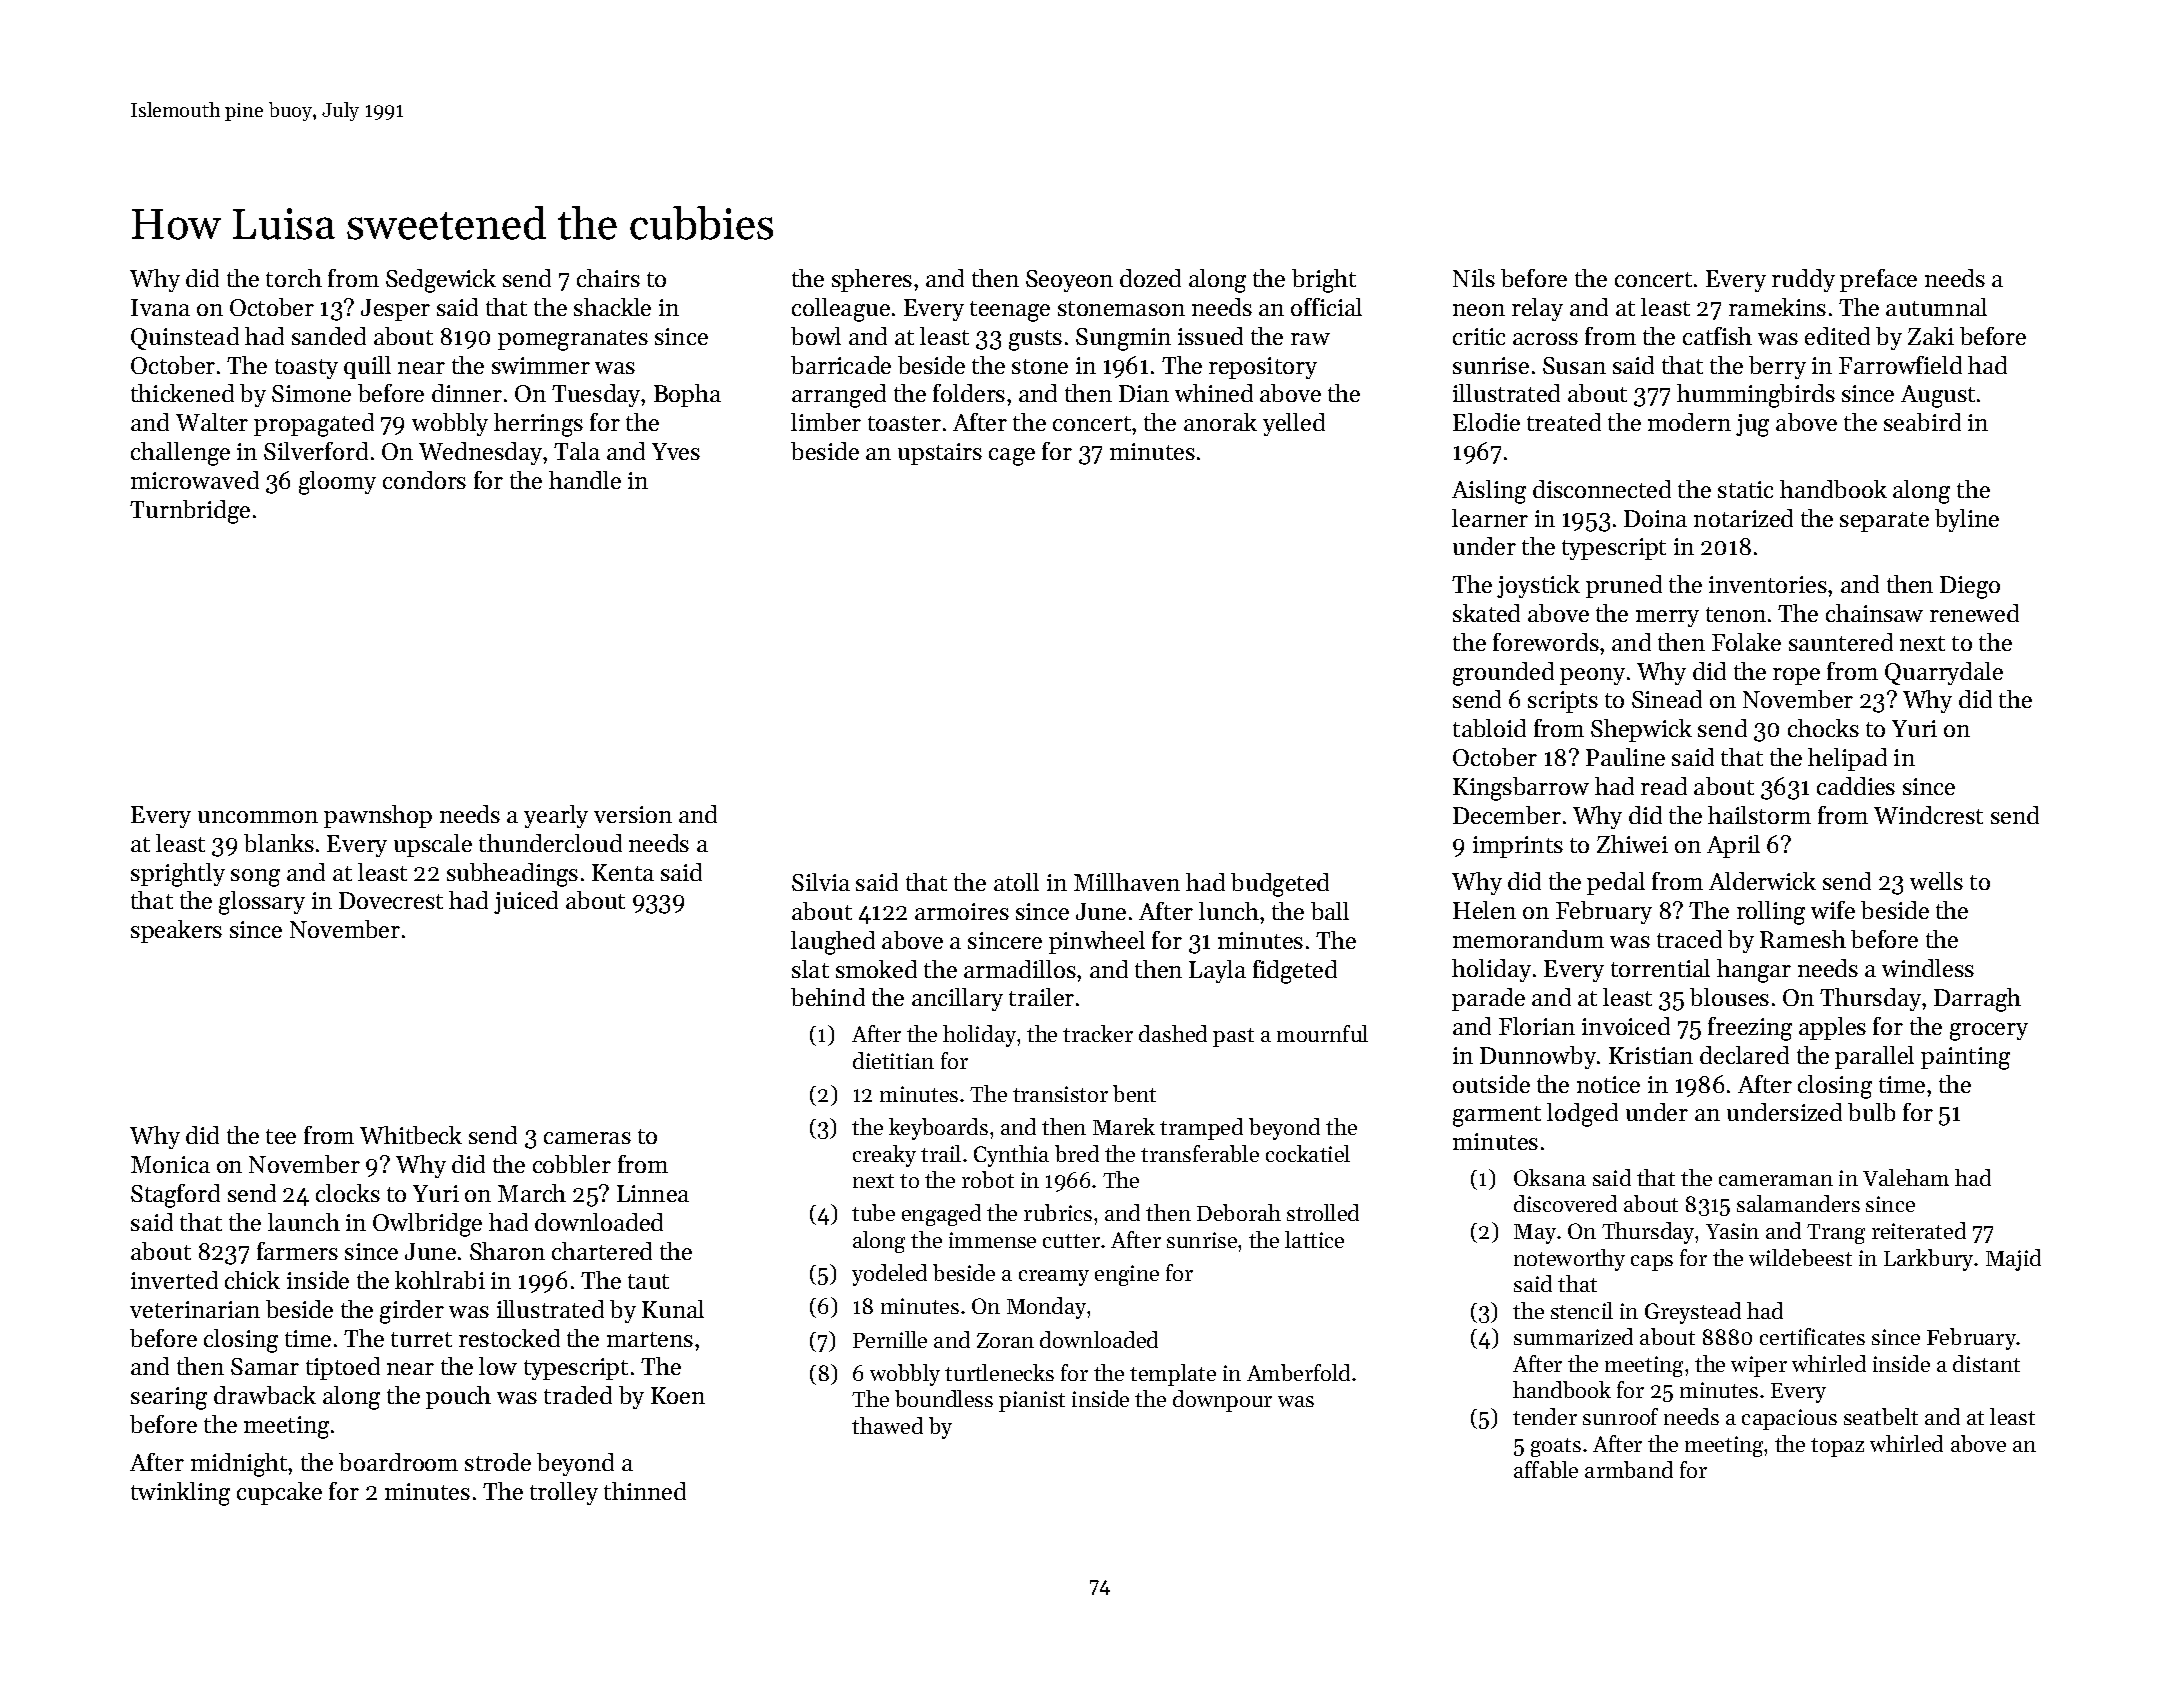 The height and width of the document is (1683, 2178). What do you see at coordinates (1625, 757) in the document?
I see `Pauline` at bounding box center [1625, 757].
